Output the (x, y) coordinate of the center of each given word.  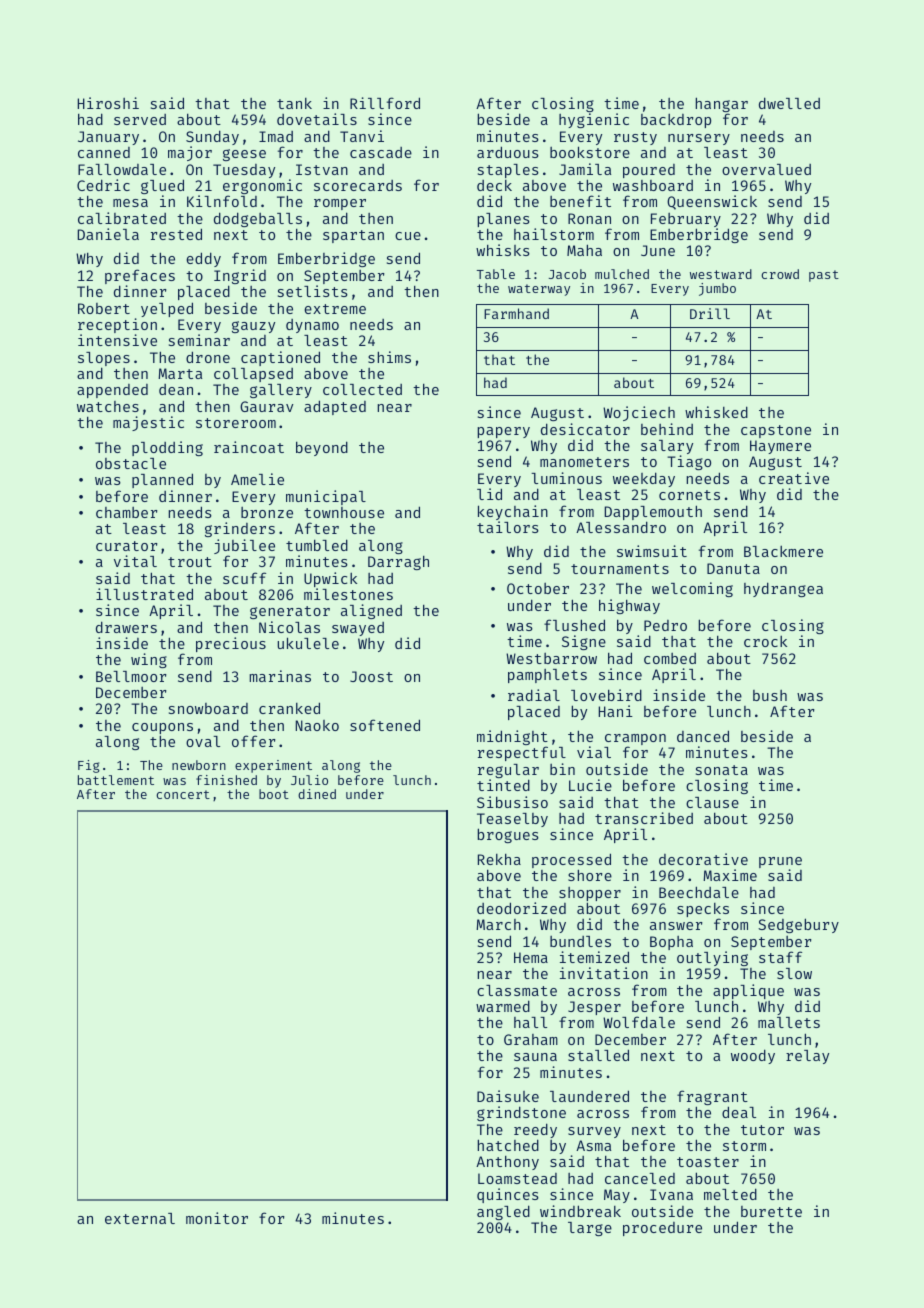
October (538, 588)
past (824, 276)
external (140, 1218)
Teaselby (512, 821)
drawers (126, 627)
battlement (116, 780)
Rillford (385, 103)
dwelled (789, 103)
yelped (167, 309)
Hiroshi (108, 103)
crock (765, 641)
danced (703, 736)
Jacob (567, 274)
